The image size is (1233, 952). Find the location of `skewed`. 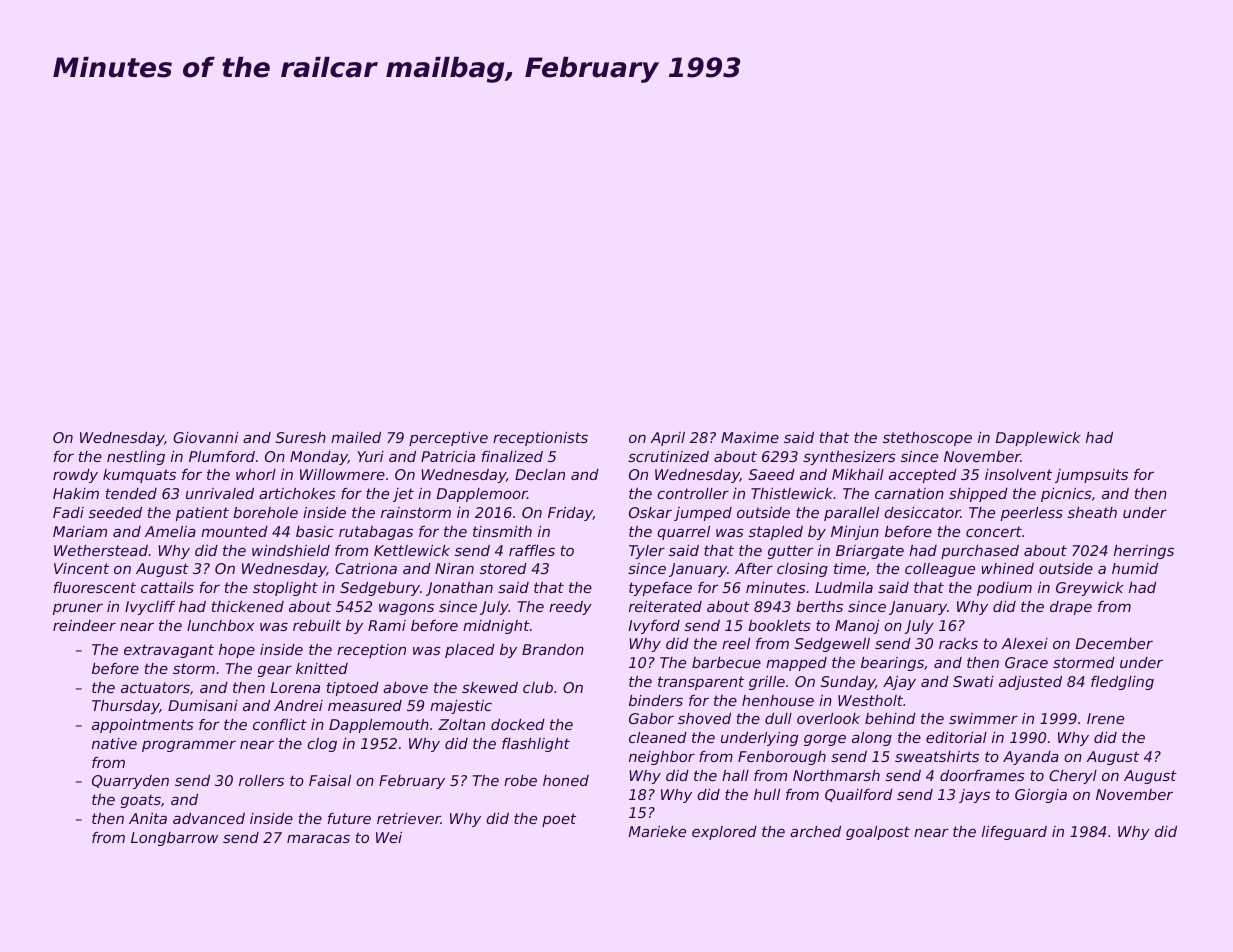

skewed is located at coordinates (490, 687).
